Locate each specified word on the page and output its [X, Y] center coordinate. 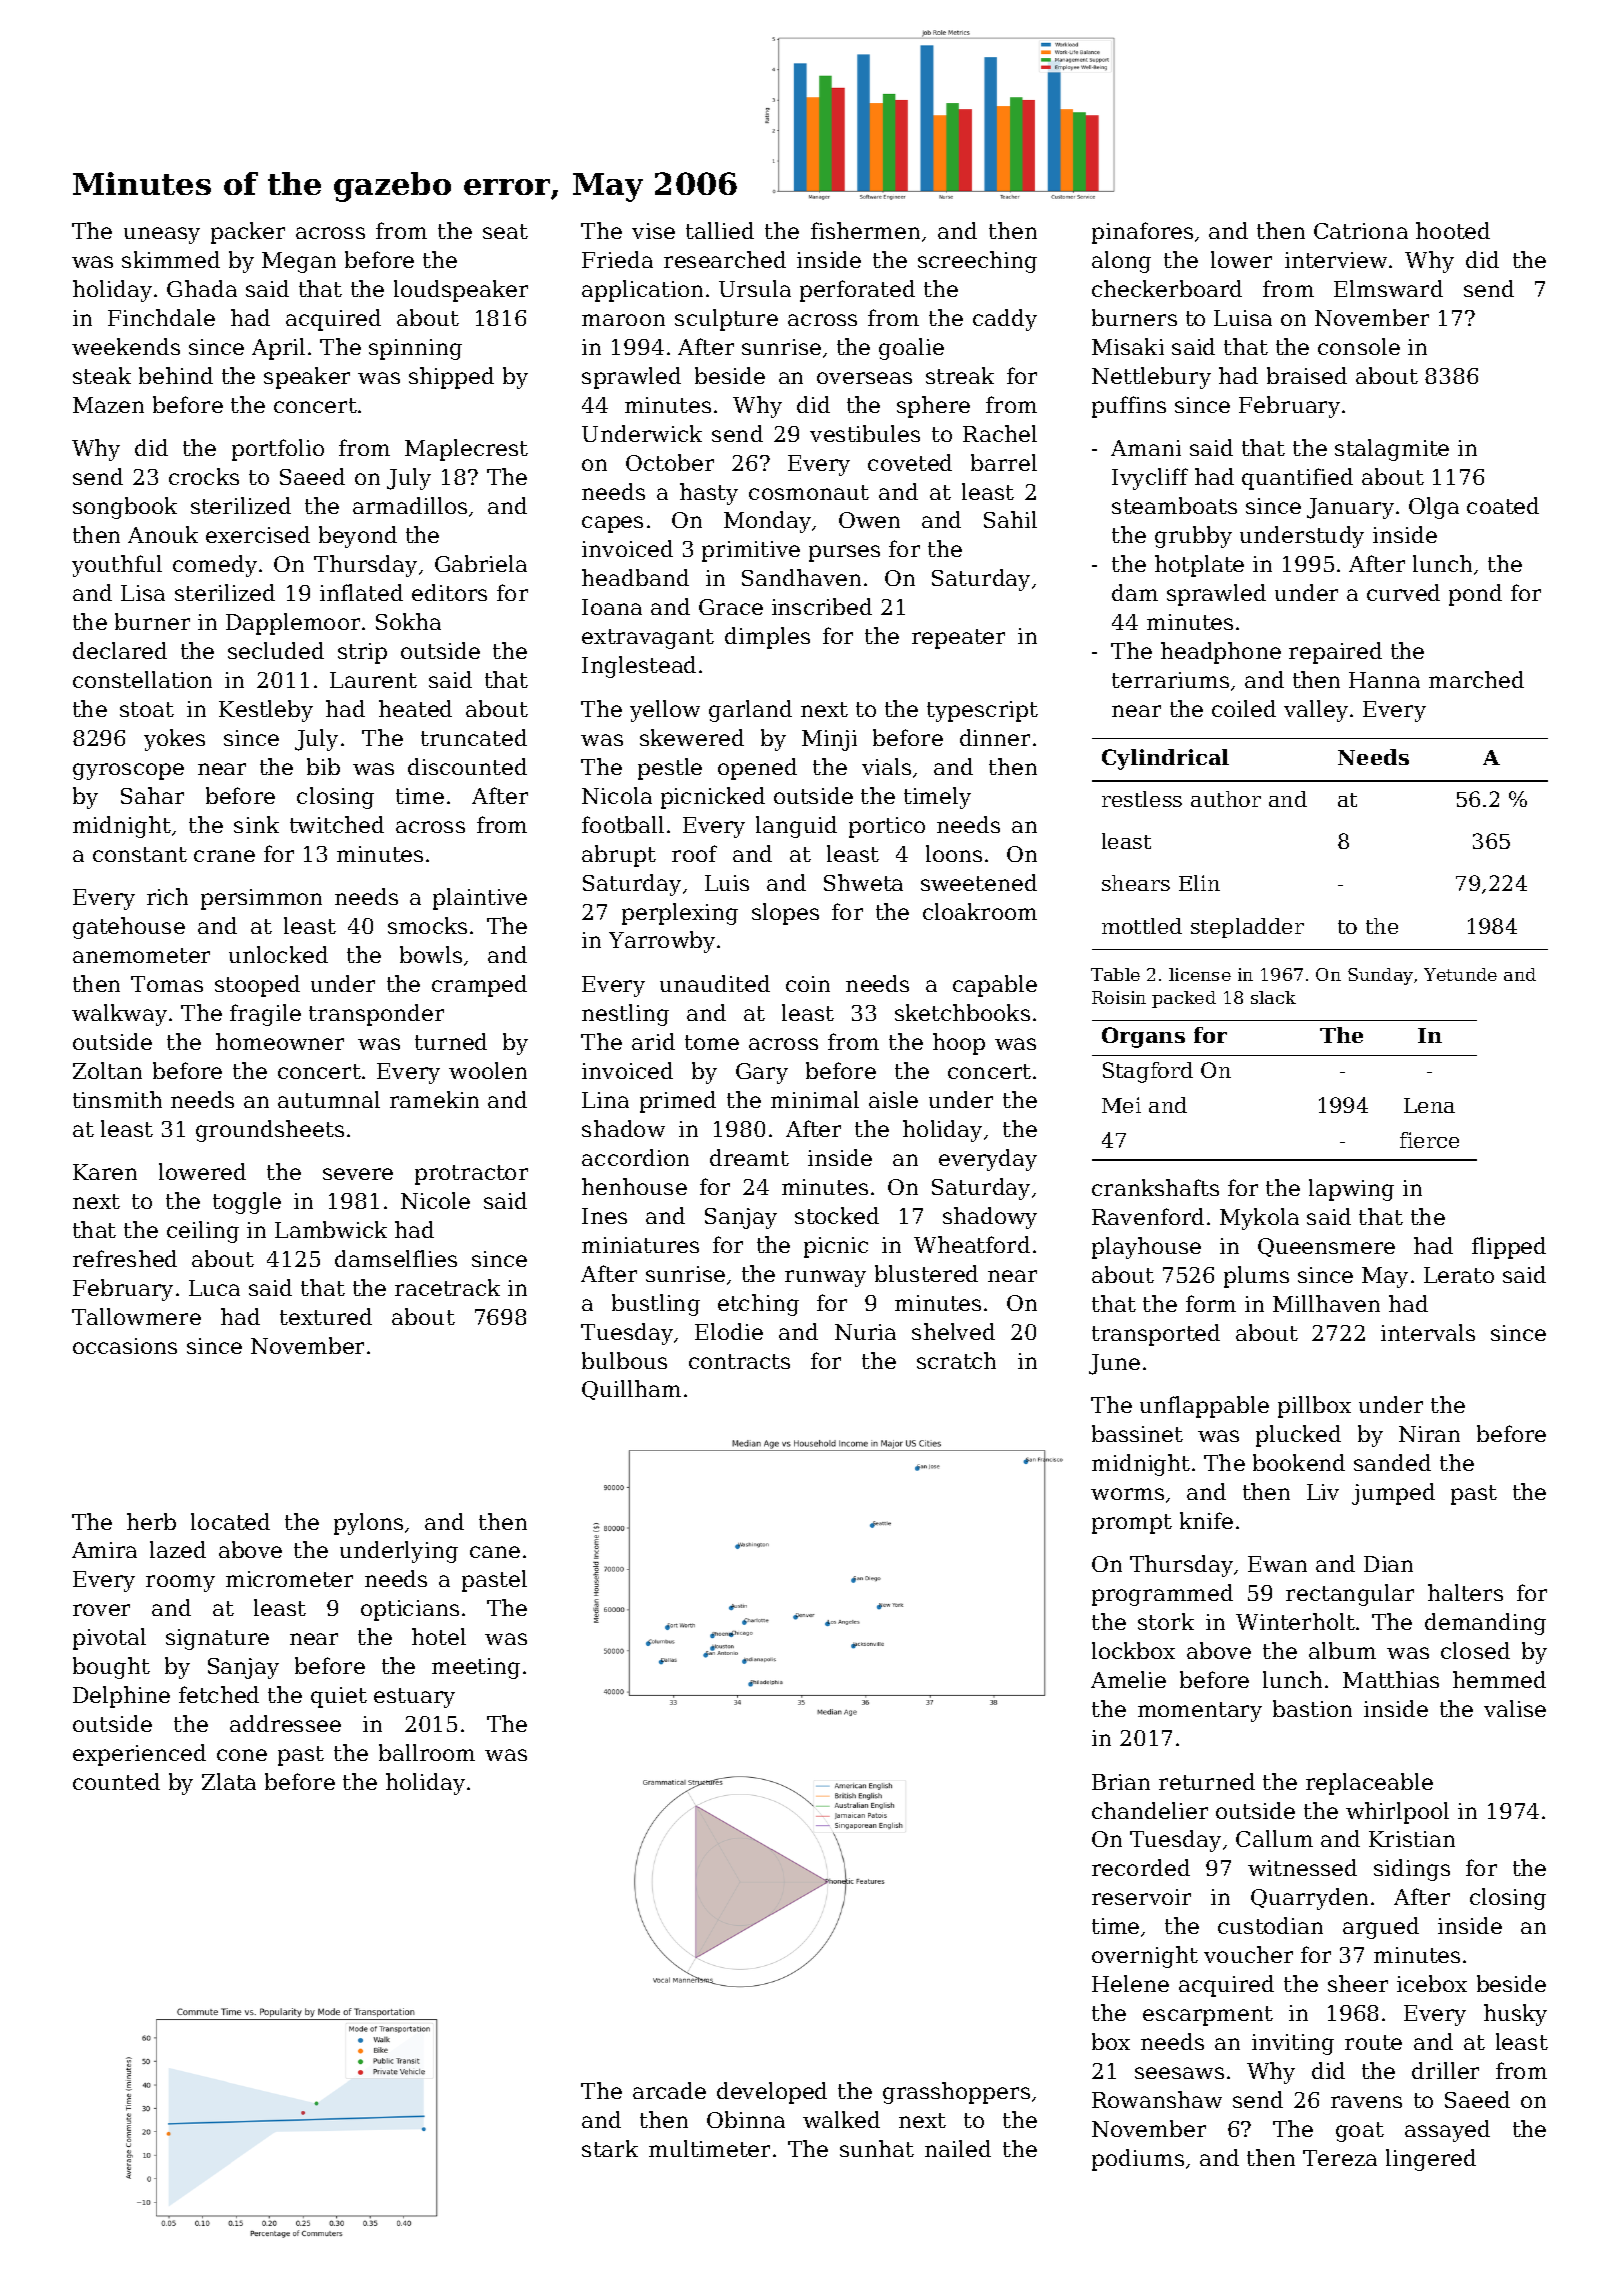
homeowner [280, 1041]
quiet [339, 1697]
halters [1465, 1592]
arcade [669, 2090]
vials [886, 766]
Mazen [108, 405]
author [1226, 799]
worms [1127, 1494]
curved [1403, 592]
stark [610, 2148]
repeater [958, 639]
